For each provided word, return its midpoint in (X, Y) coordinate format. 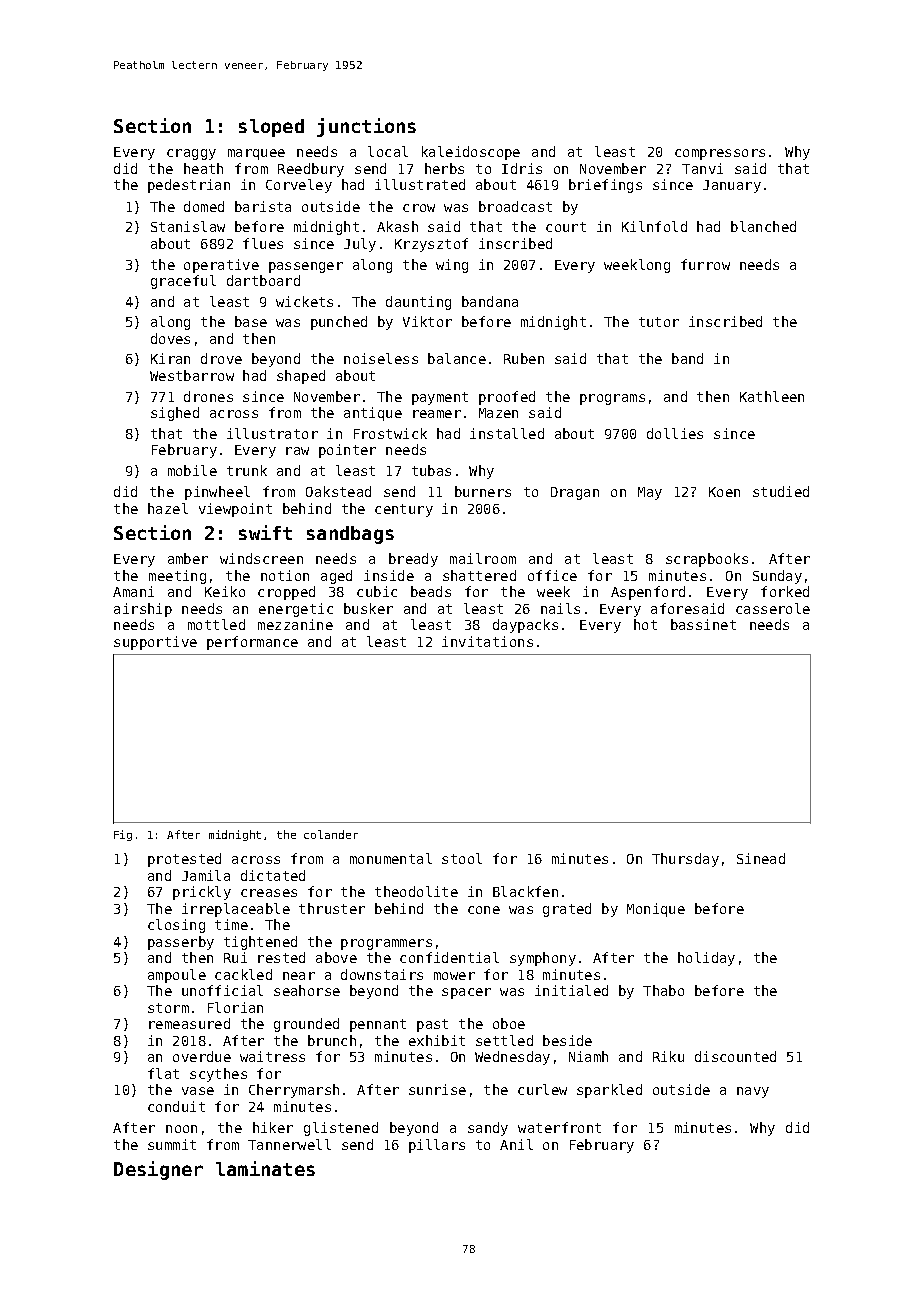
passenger (306, 267)
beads (431, 591)
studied (781, 491)
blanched (763, 226)
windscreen (261, 558)
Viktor (427, 321)
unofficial (222, 990)
